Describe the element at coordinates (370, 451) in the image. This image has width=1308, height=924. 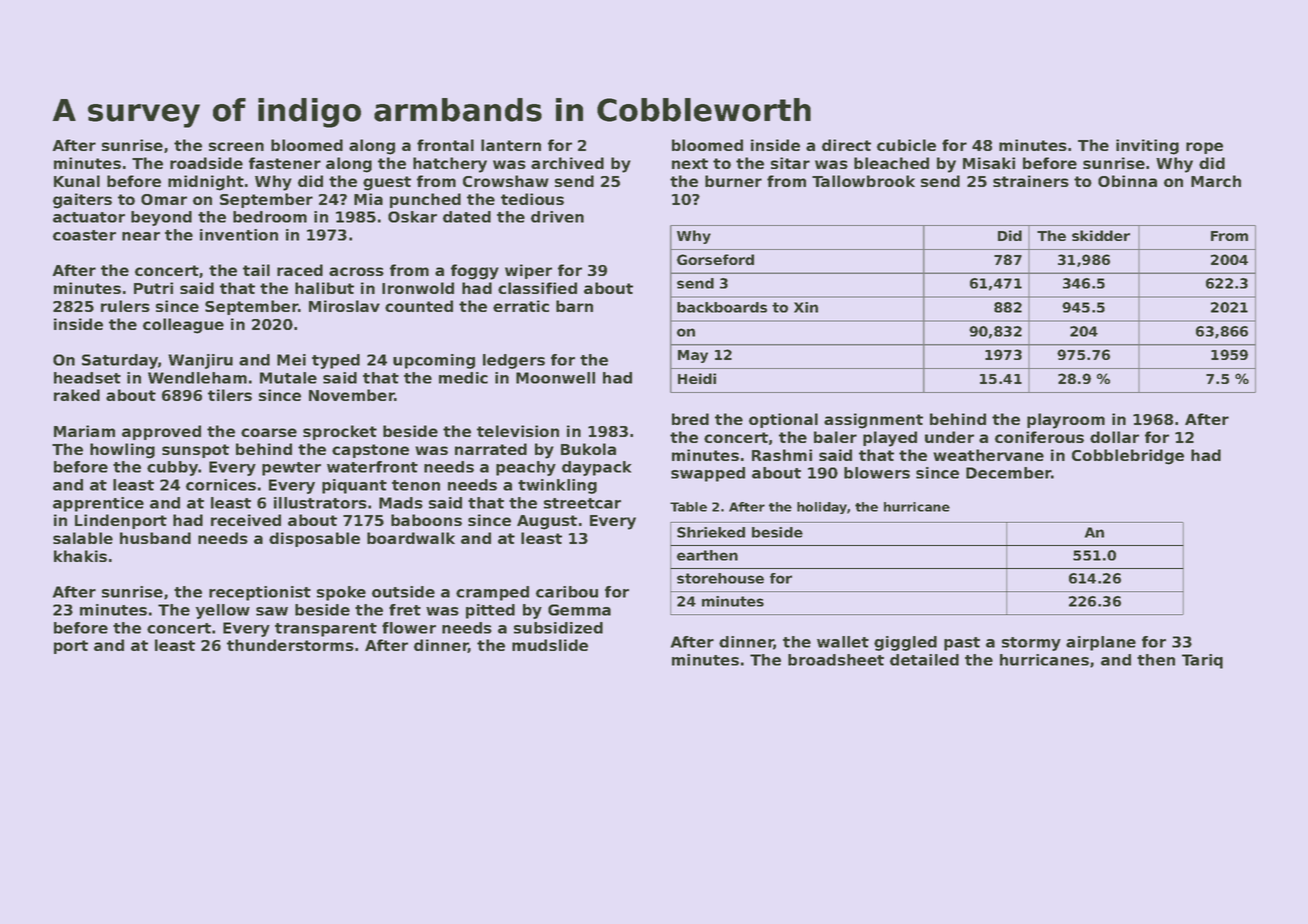
I see `capstone` at that location.
